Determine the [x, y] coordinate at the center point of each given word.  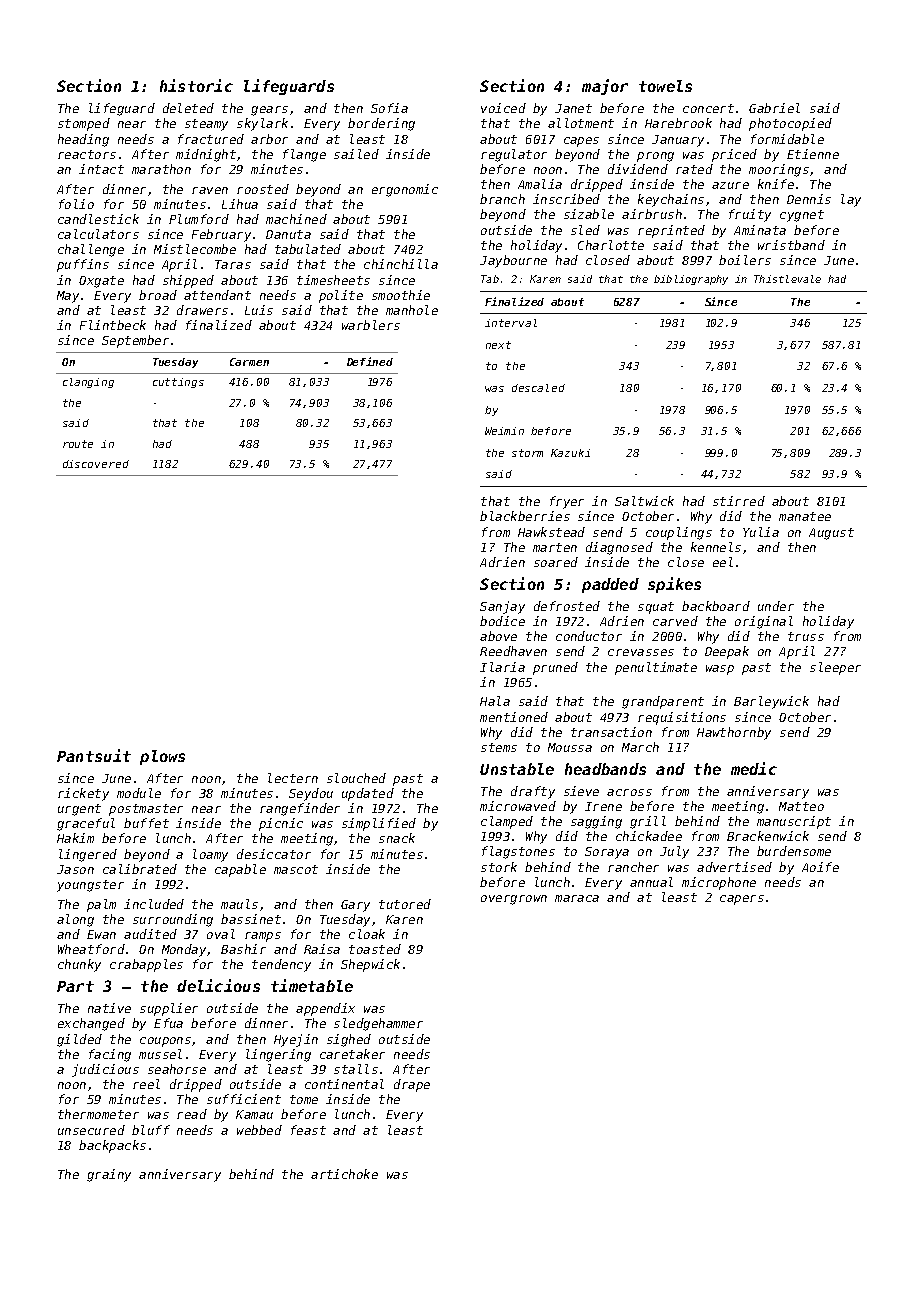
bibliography [691, 280]
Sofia [389, 108]
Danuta [288, 234]
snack [397, 838]
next [498, 345]
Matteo [801, 806]
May [68, 297]
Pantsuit [94, 755]
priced [734, 155]
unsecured [91, 1130]
